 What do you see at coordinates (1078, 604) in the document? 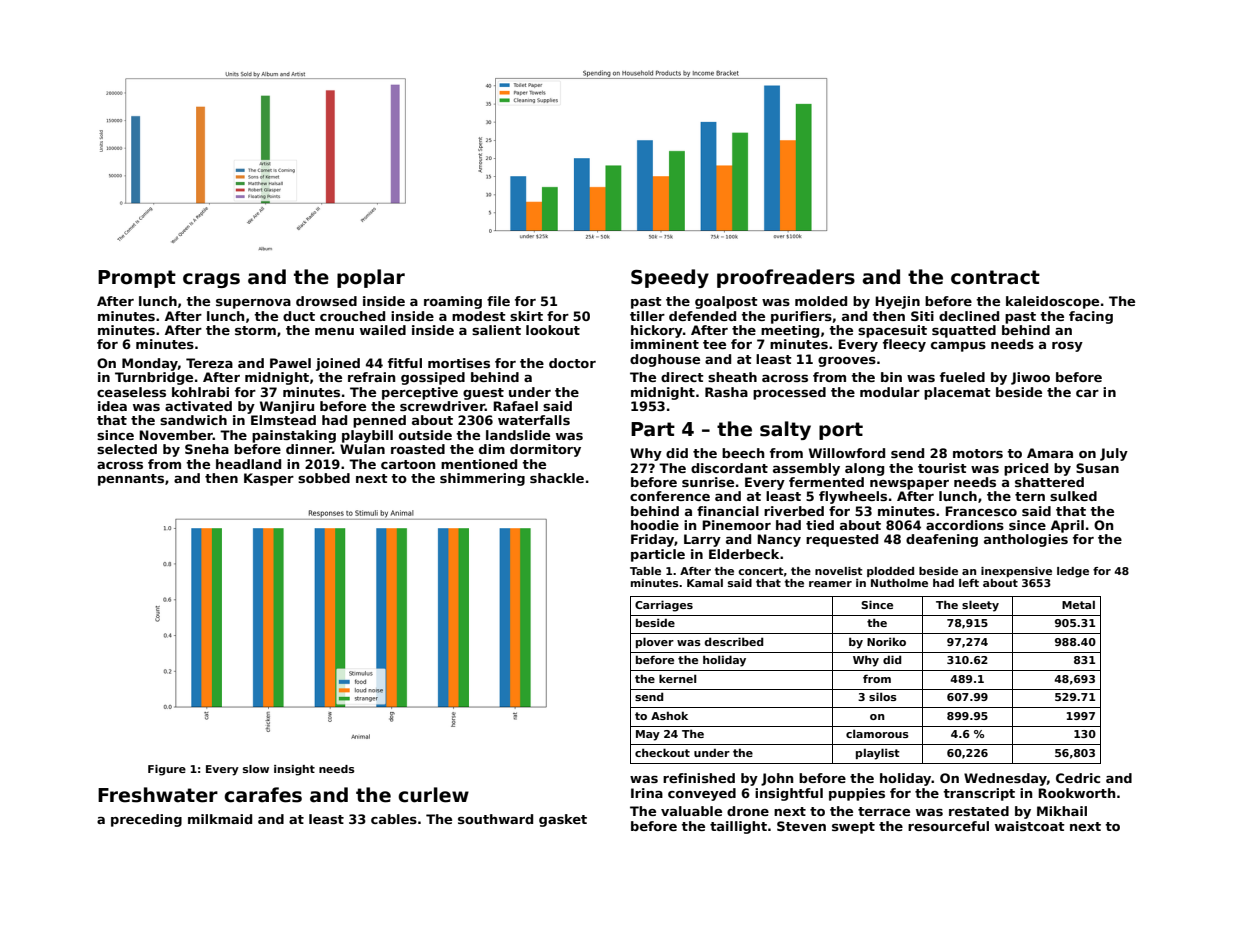
I see `Metal` at bounding box center [1078, 604].
